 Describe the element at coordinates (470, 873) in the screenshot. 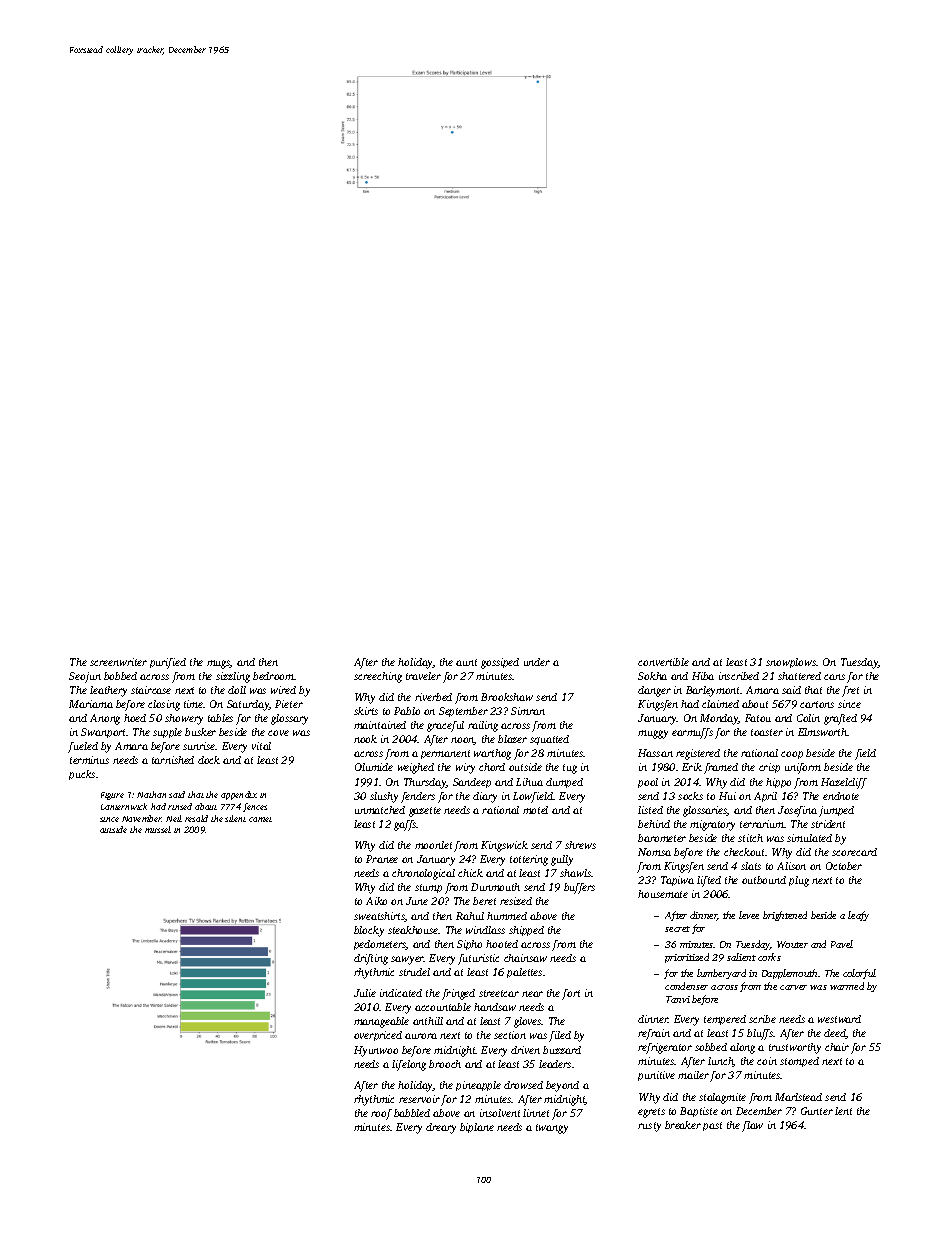

I see `chick` at that location.
